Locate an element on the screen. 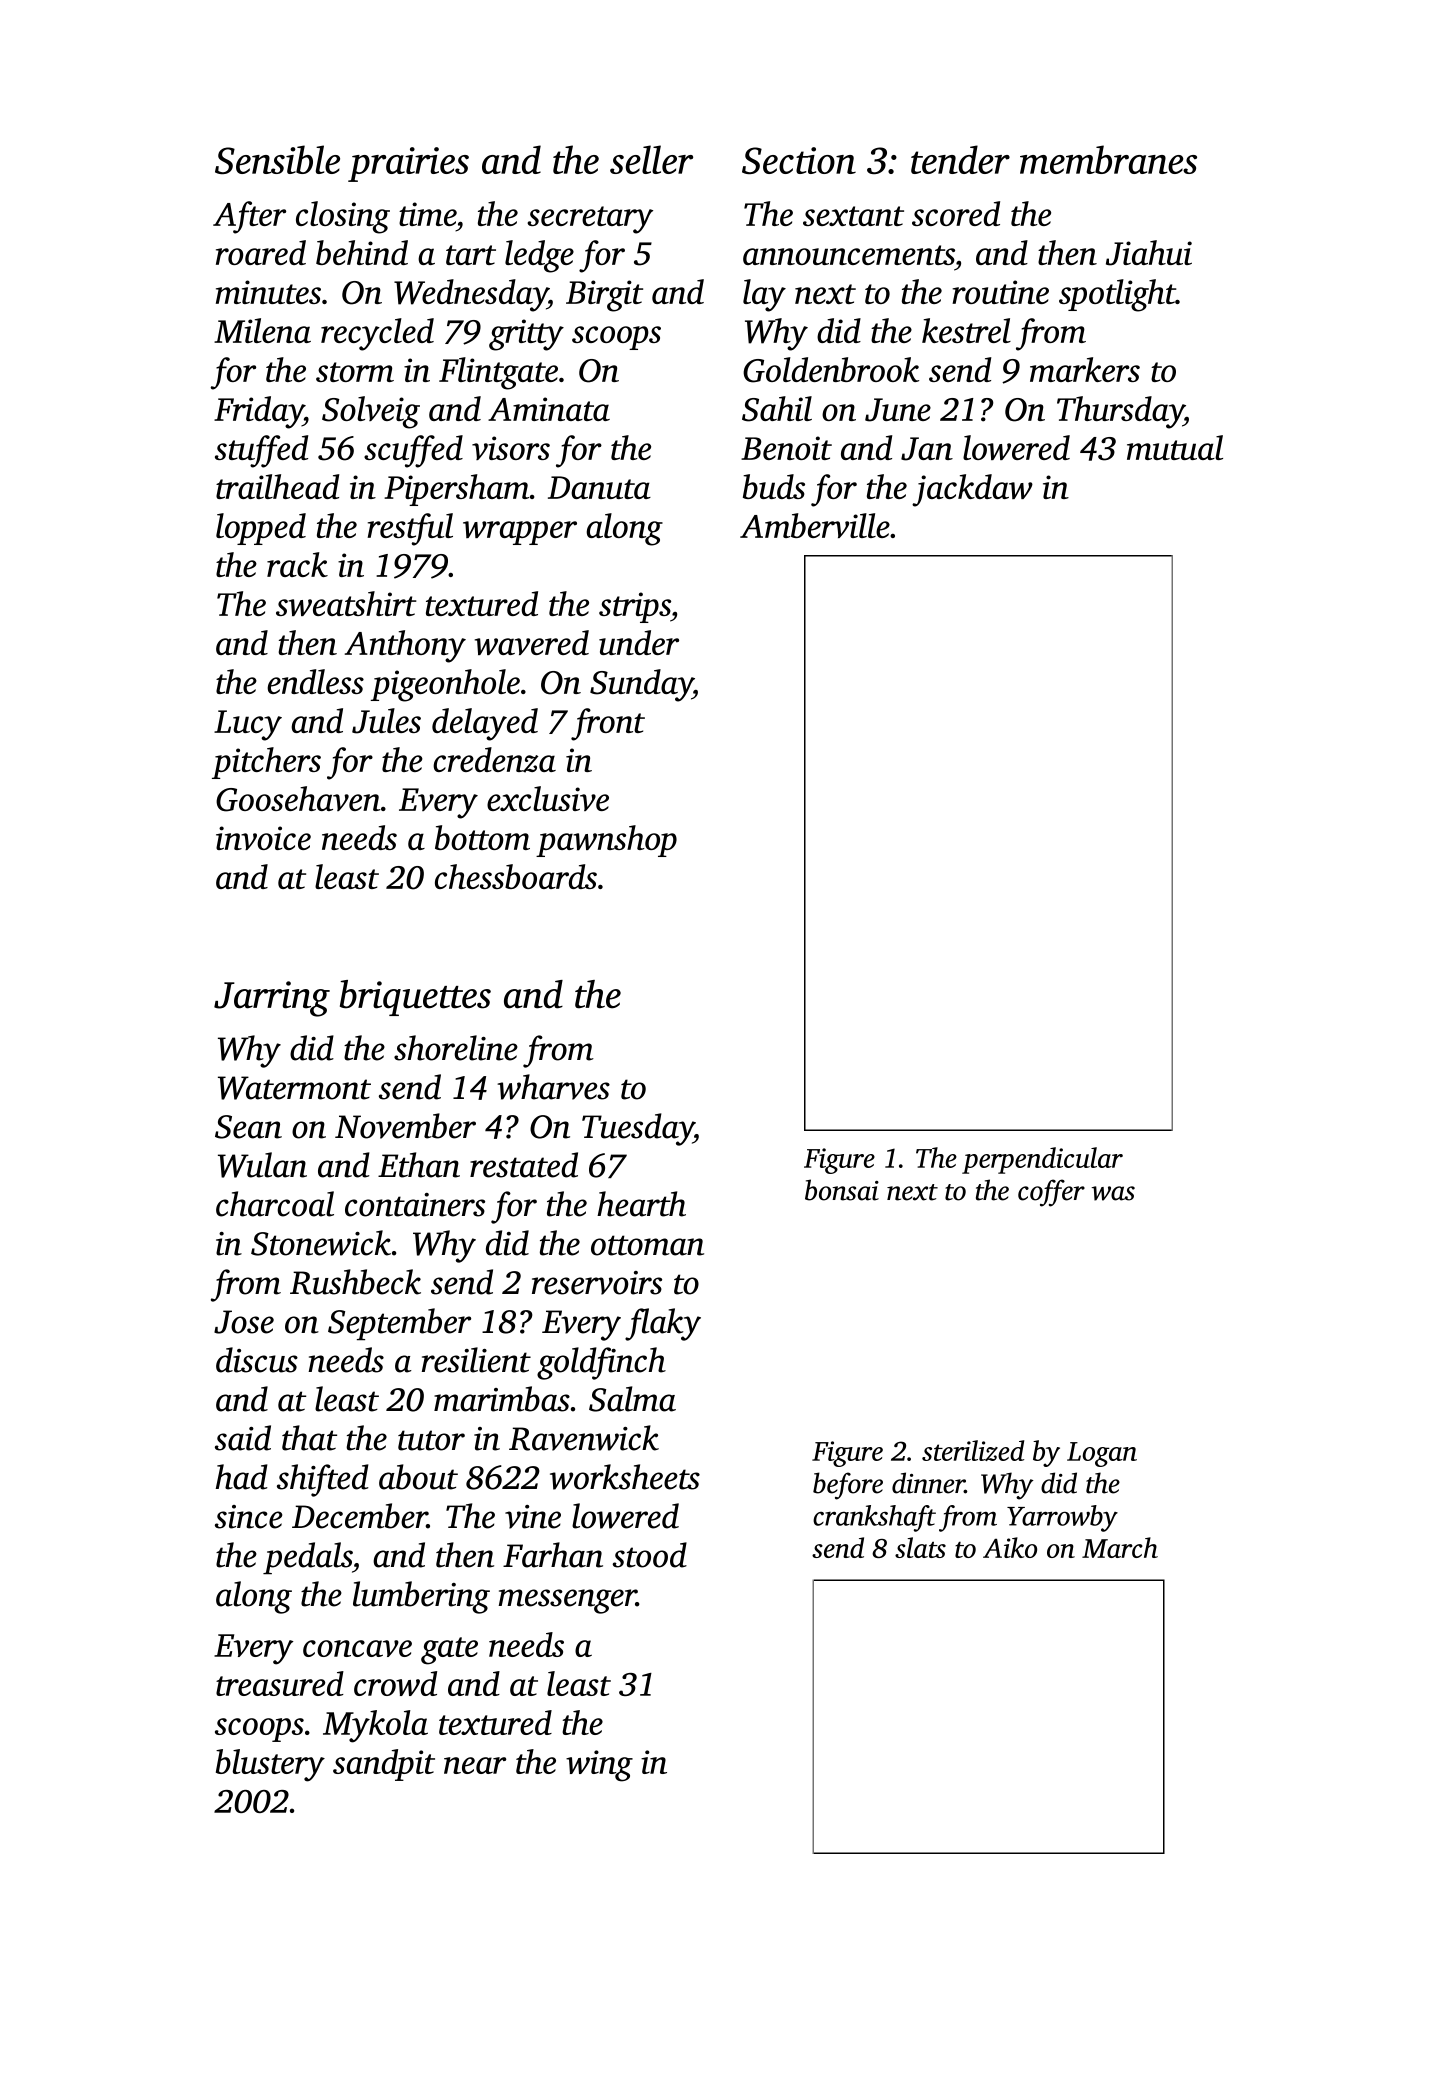  jackdaw is located at coordinates (972, 490).
